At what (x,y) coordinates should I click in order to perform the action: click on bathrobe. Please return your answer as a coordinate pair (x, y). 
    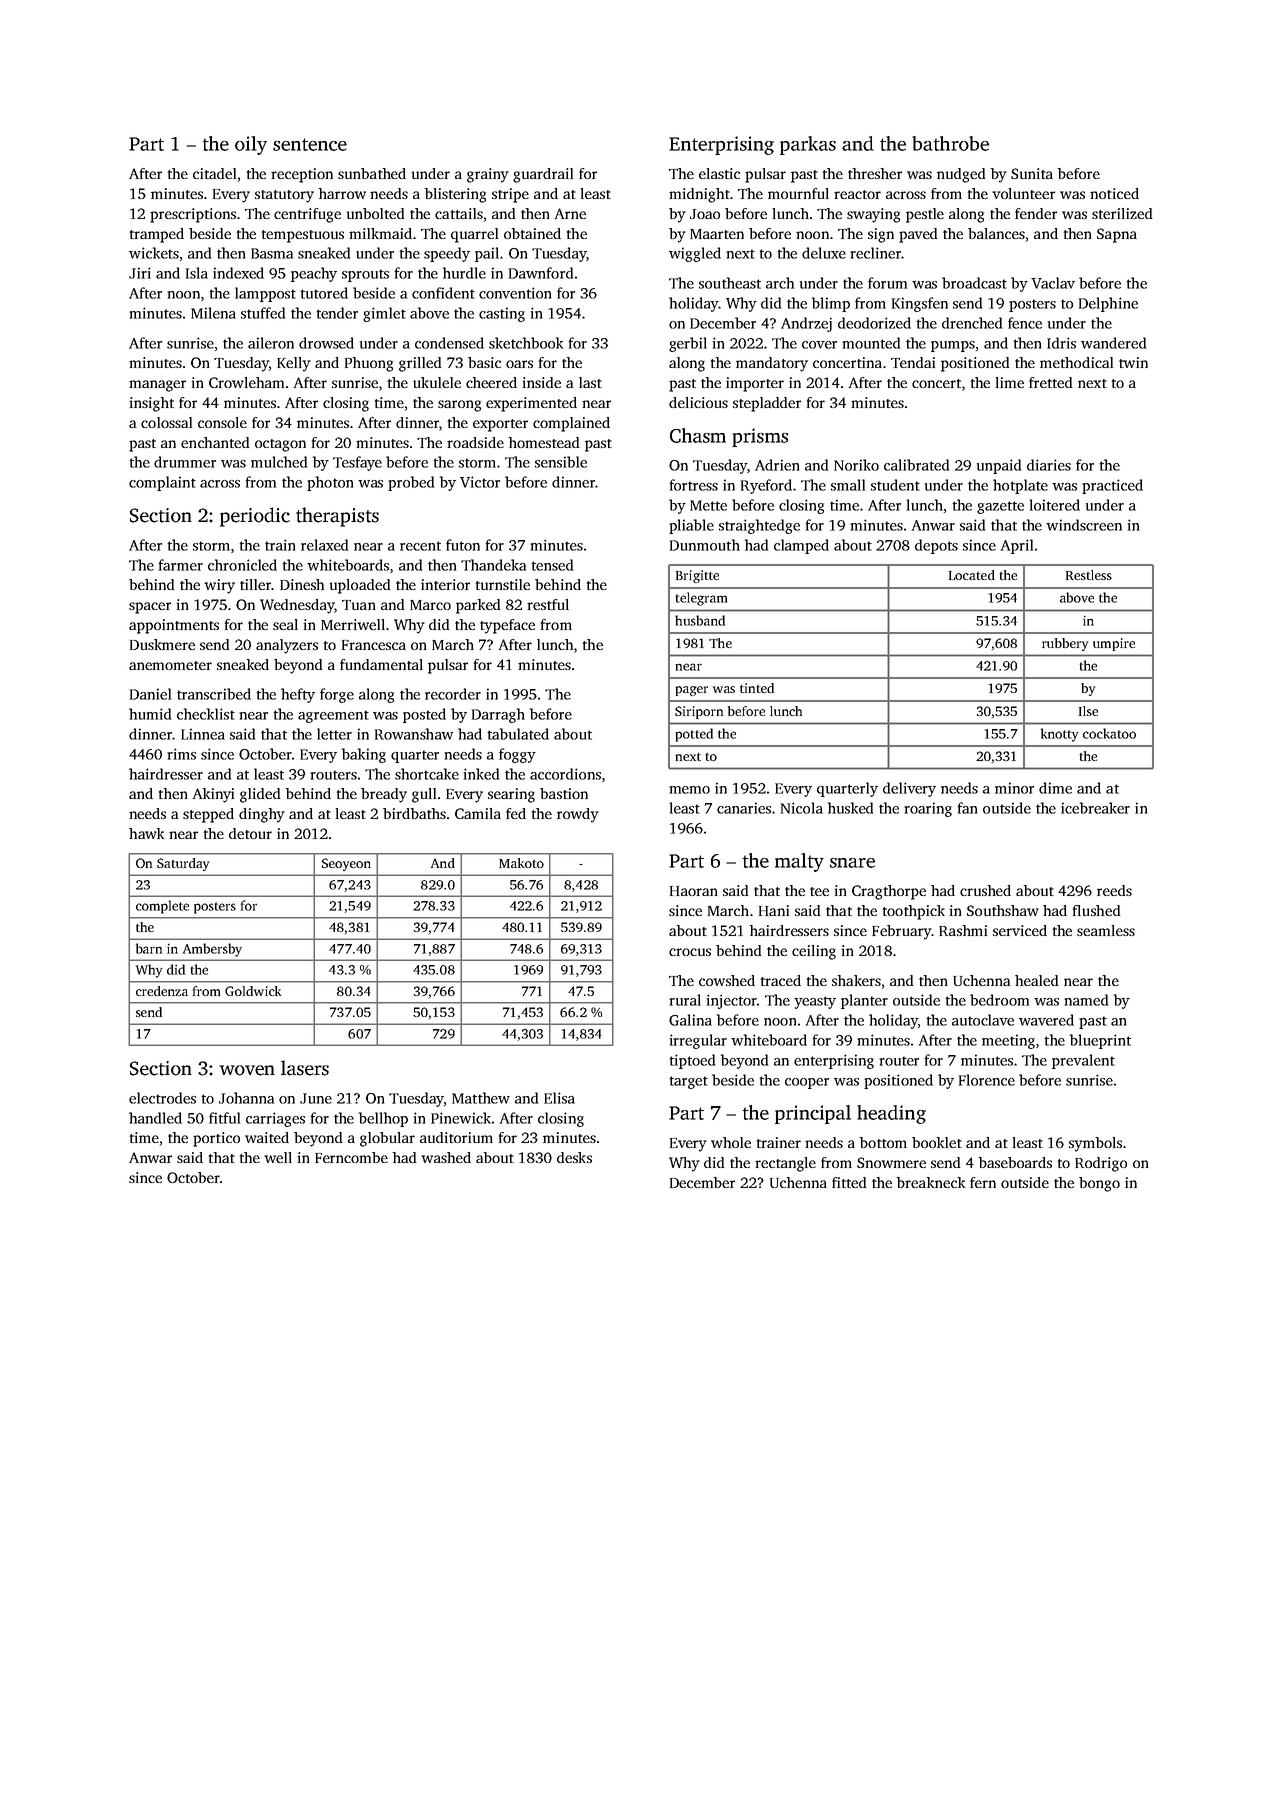
    Looking at the image, I should click on (950, 143).
